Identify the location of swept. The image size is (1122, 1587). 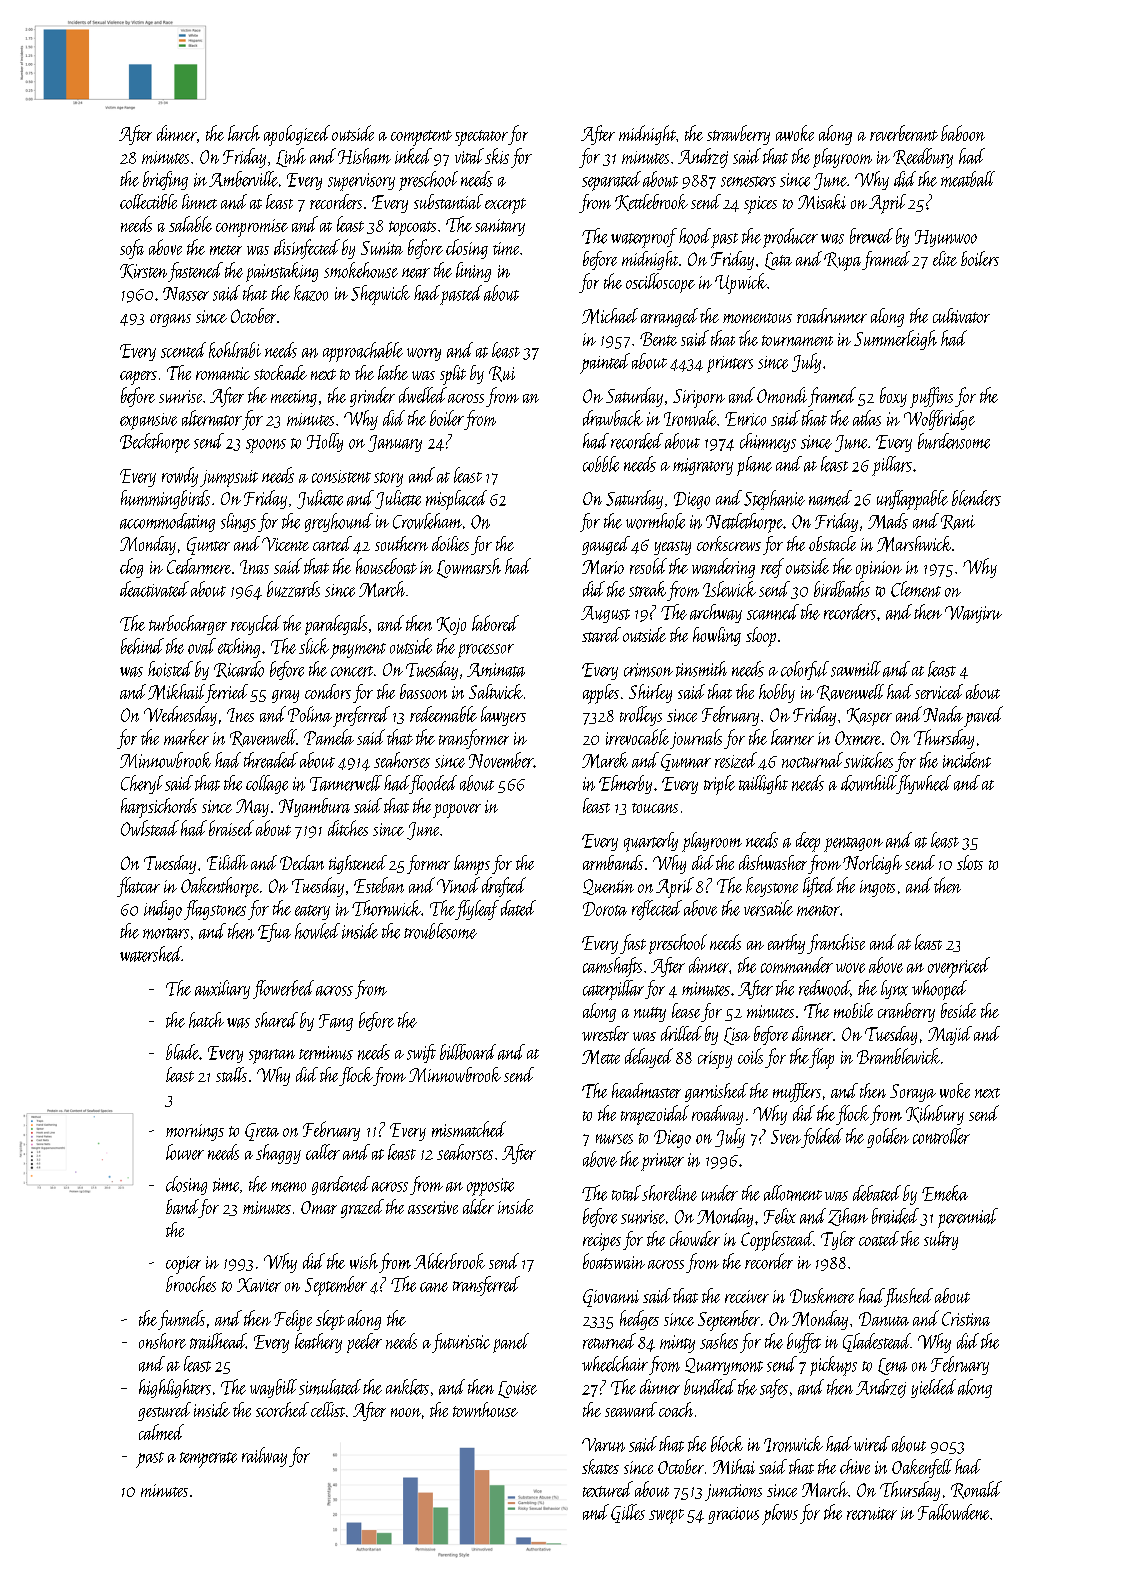
(666, 1516).
